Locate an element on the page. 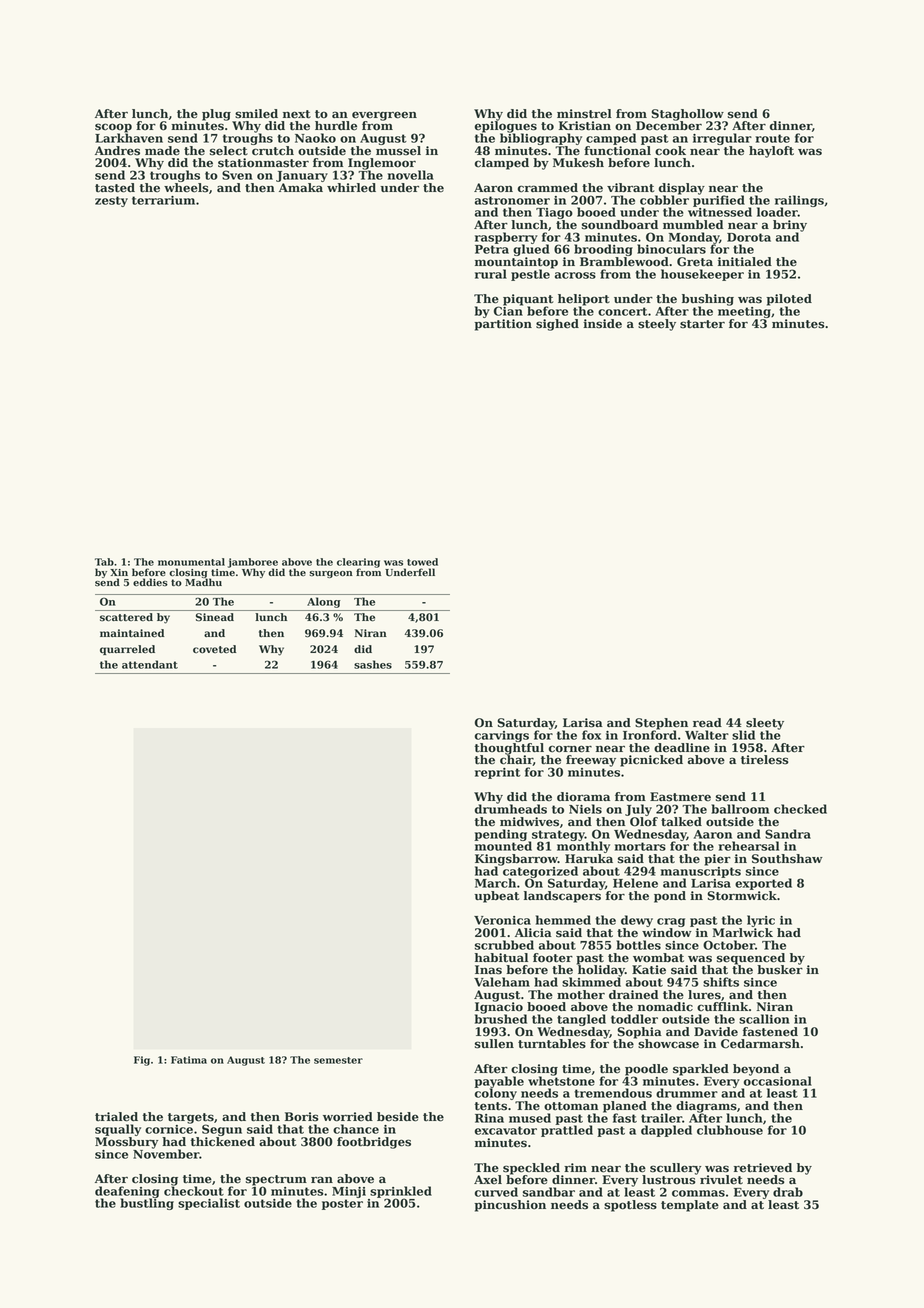 This document has height=1308, width=924. Axel is located at coordinates (488, 1180).
